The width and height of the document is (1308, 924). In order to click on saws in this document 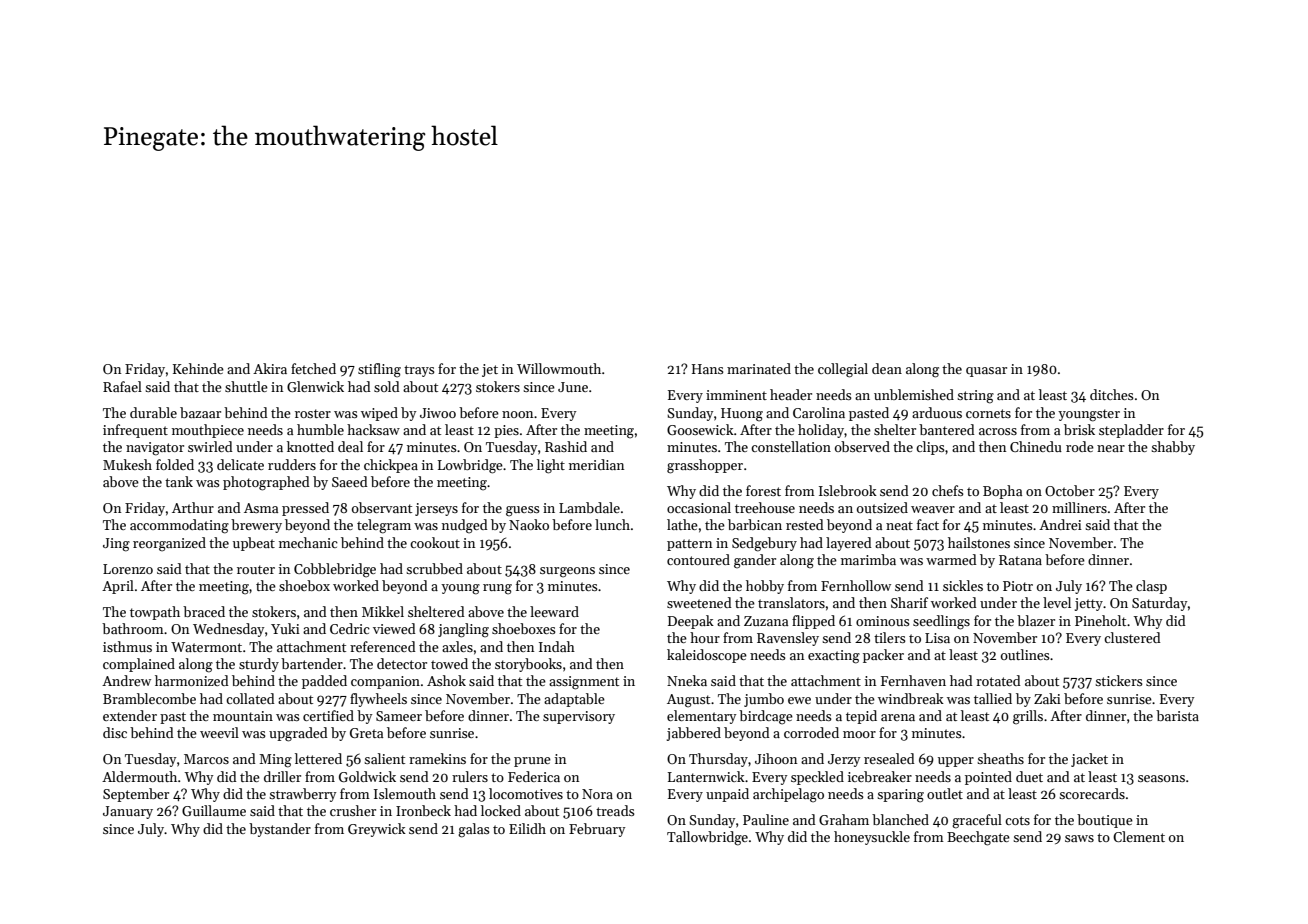, I will do `click(1079, 838)`.
